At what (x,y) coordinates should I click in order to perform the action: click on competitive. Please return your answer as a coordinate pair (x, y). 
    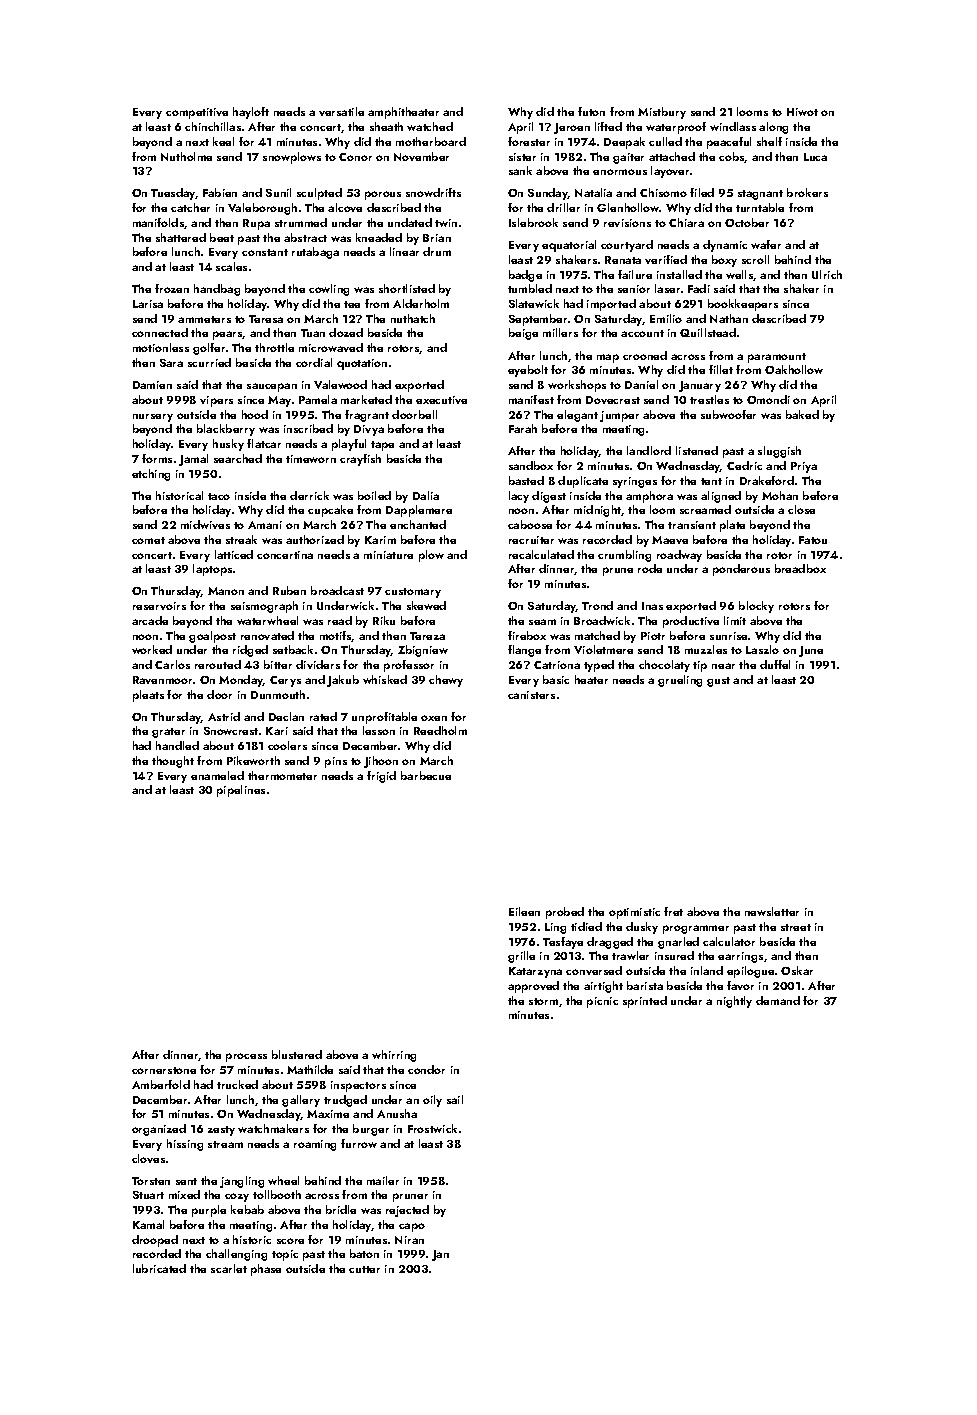
    Looking at the image, I should click on (197, 113).
